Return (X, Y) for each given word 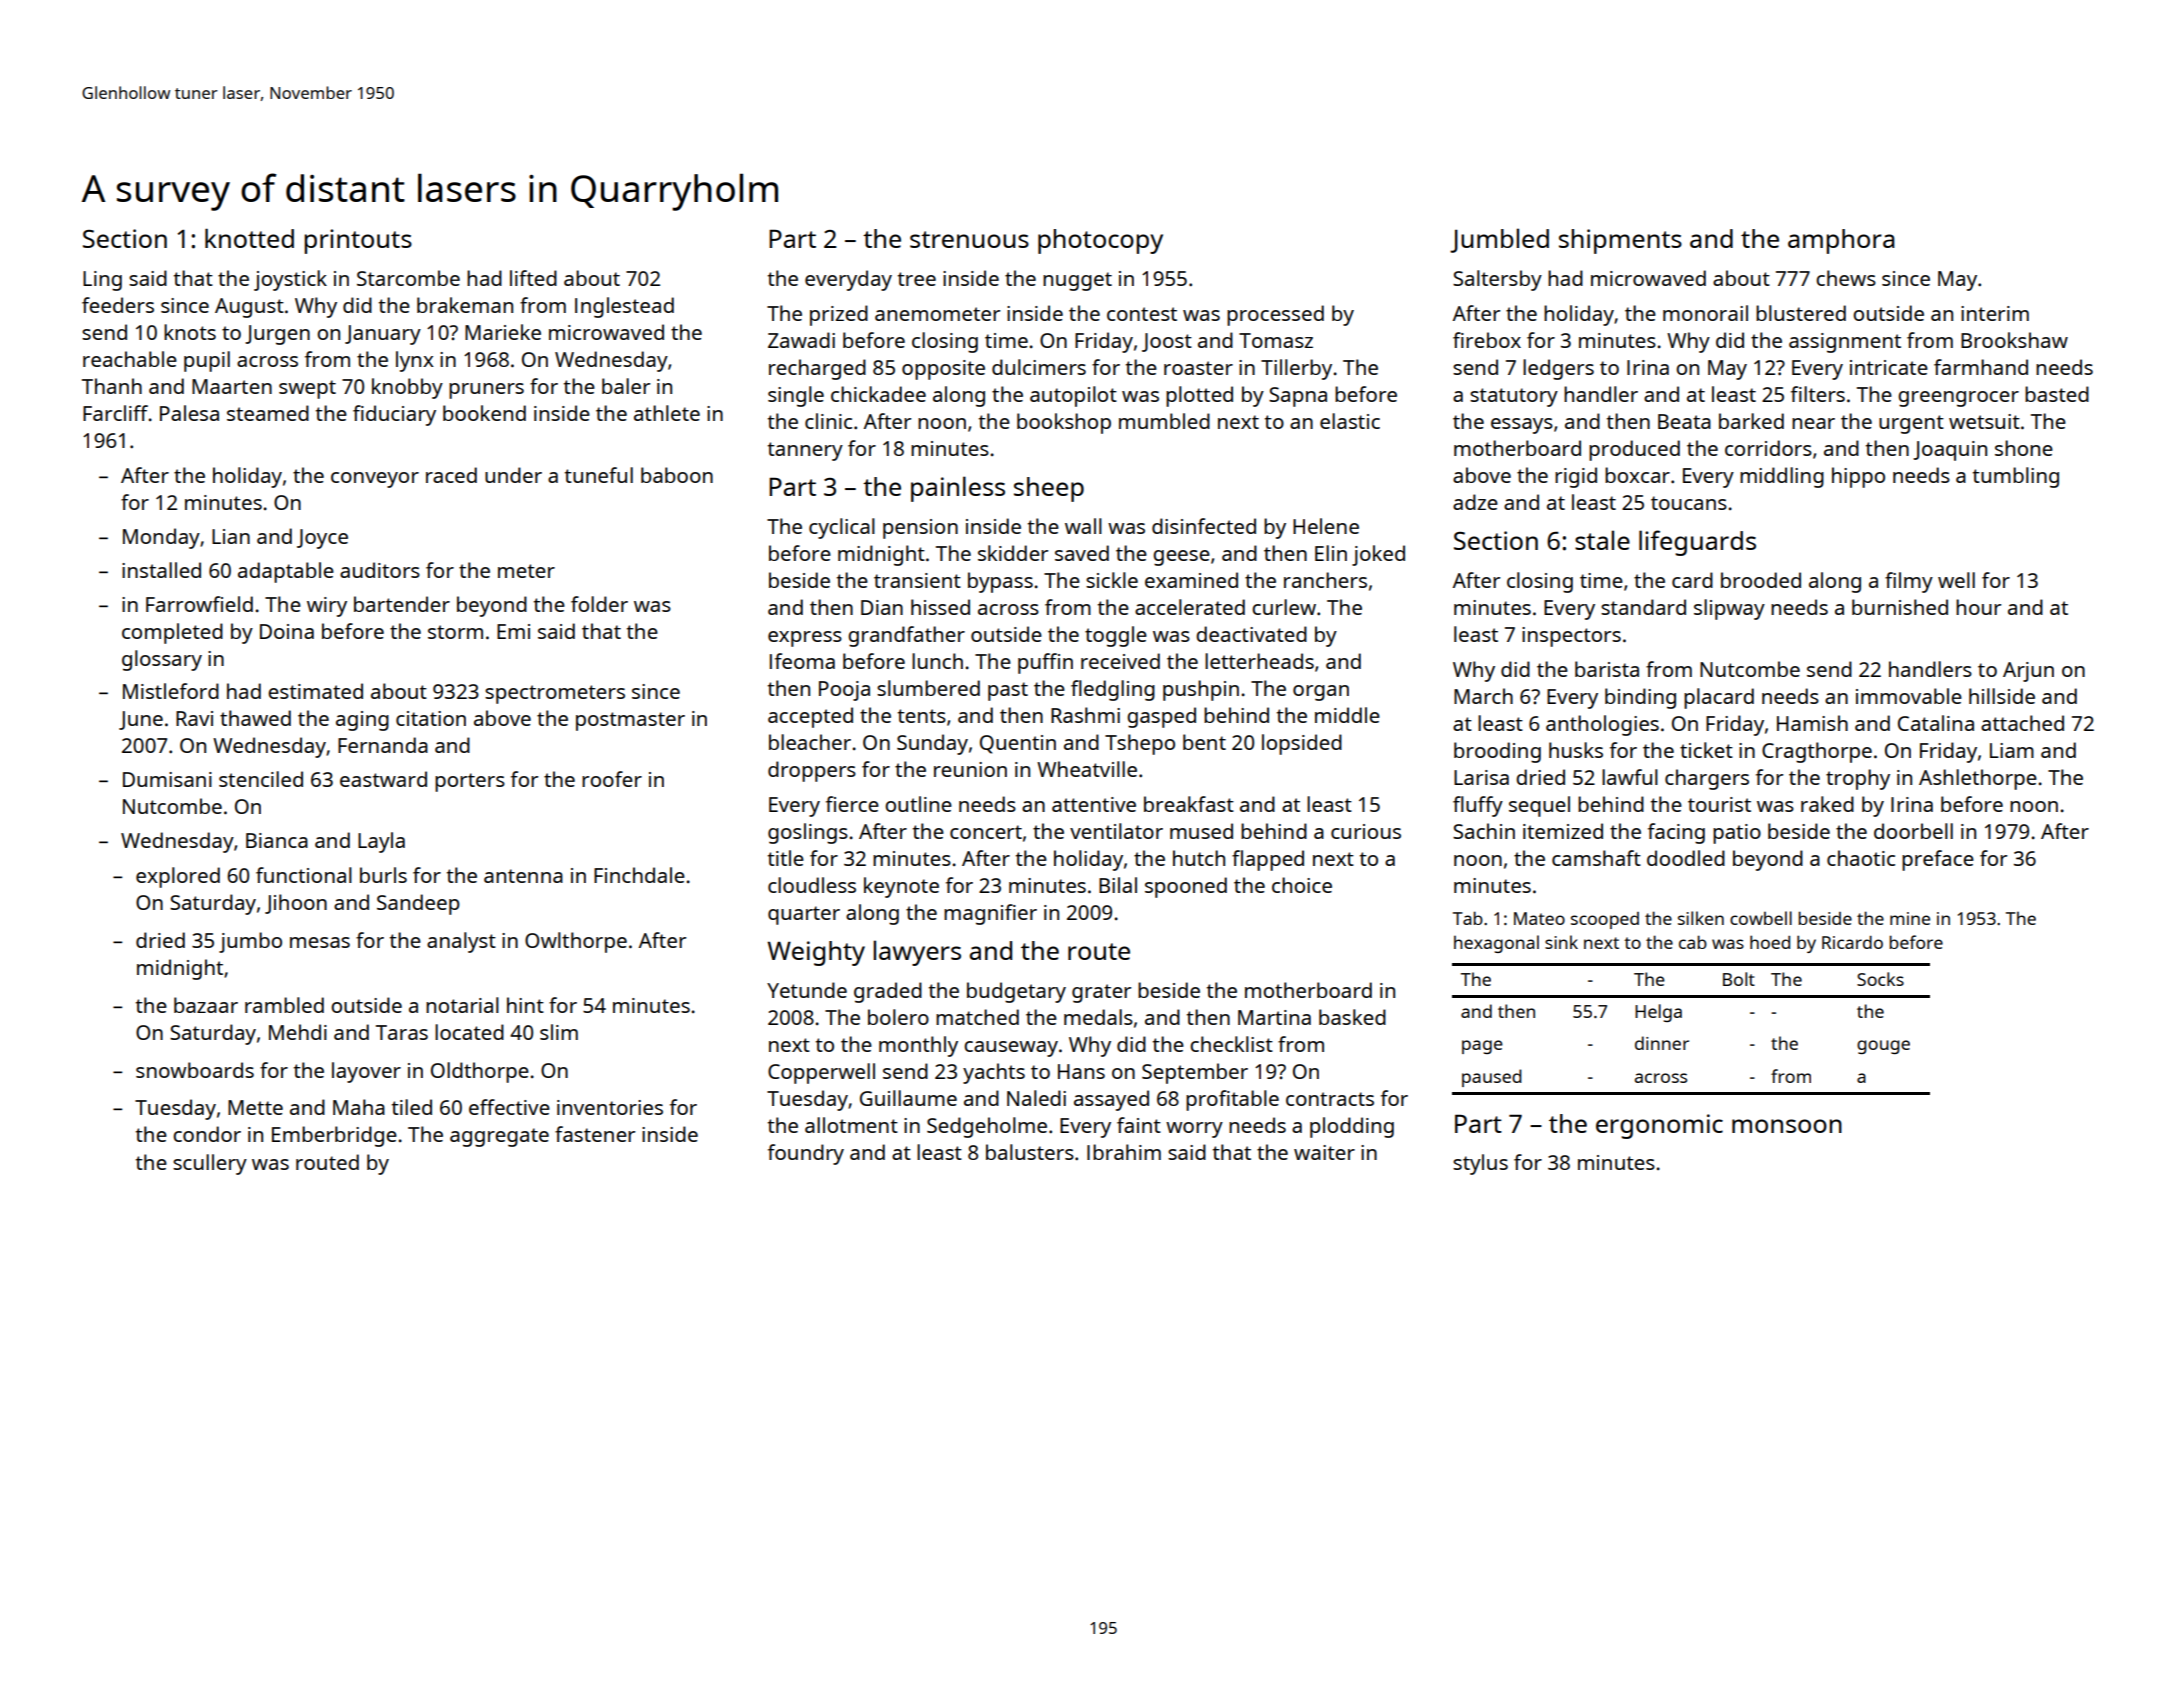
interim (1995, 313)
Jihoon (296, 904)
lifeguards (1697, 543)
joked (1378, 555)
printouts (358, 241)
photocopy (1100, 241)
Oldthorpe (480, 1072)
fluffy (1478, 806)
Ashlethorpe (1978, 779)
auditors (380, 570)
